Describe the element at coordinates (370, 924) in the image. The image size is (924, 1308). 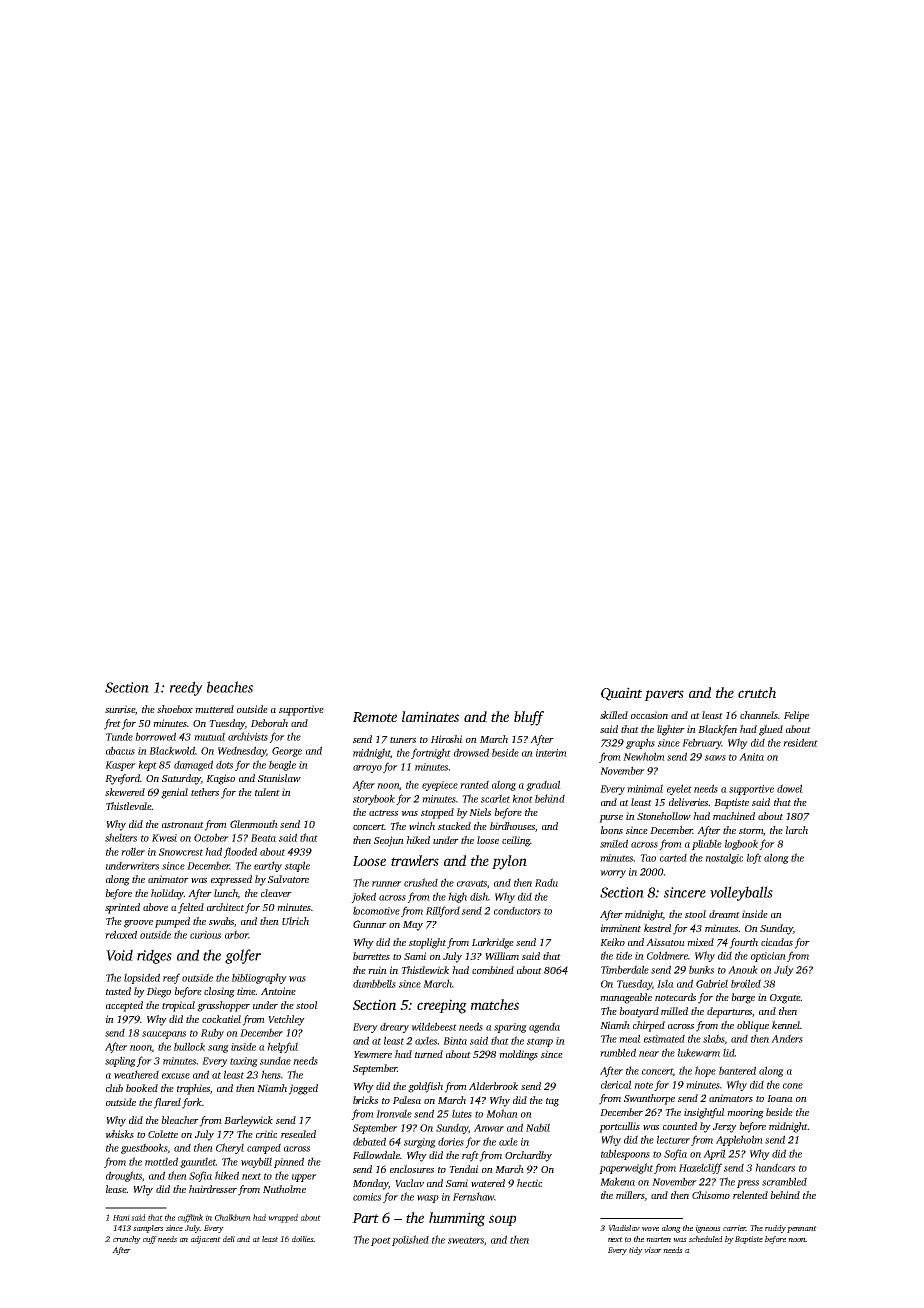
I see `Gunnar` at that location.
